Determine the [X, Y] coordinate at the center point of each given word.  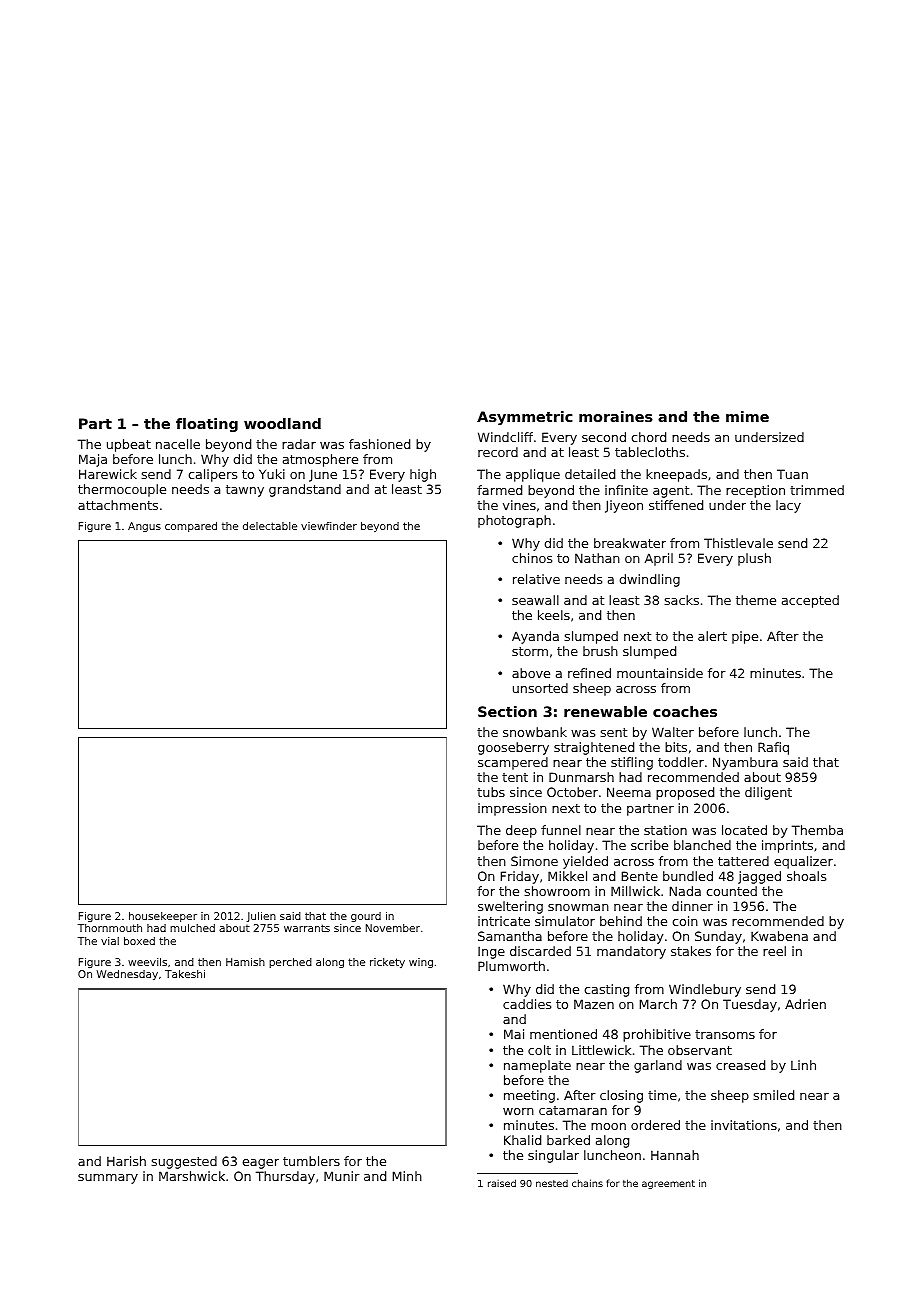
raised [502, 1183]
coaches [685, 711]
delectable [270, 526]
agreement [668, 1184]
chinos [532, 558]
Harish [126, 1161]
